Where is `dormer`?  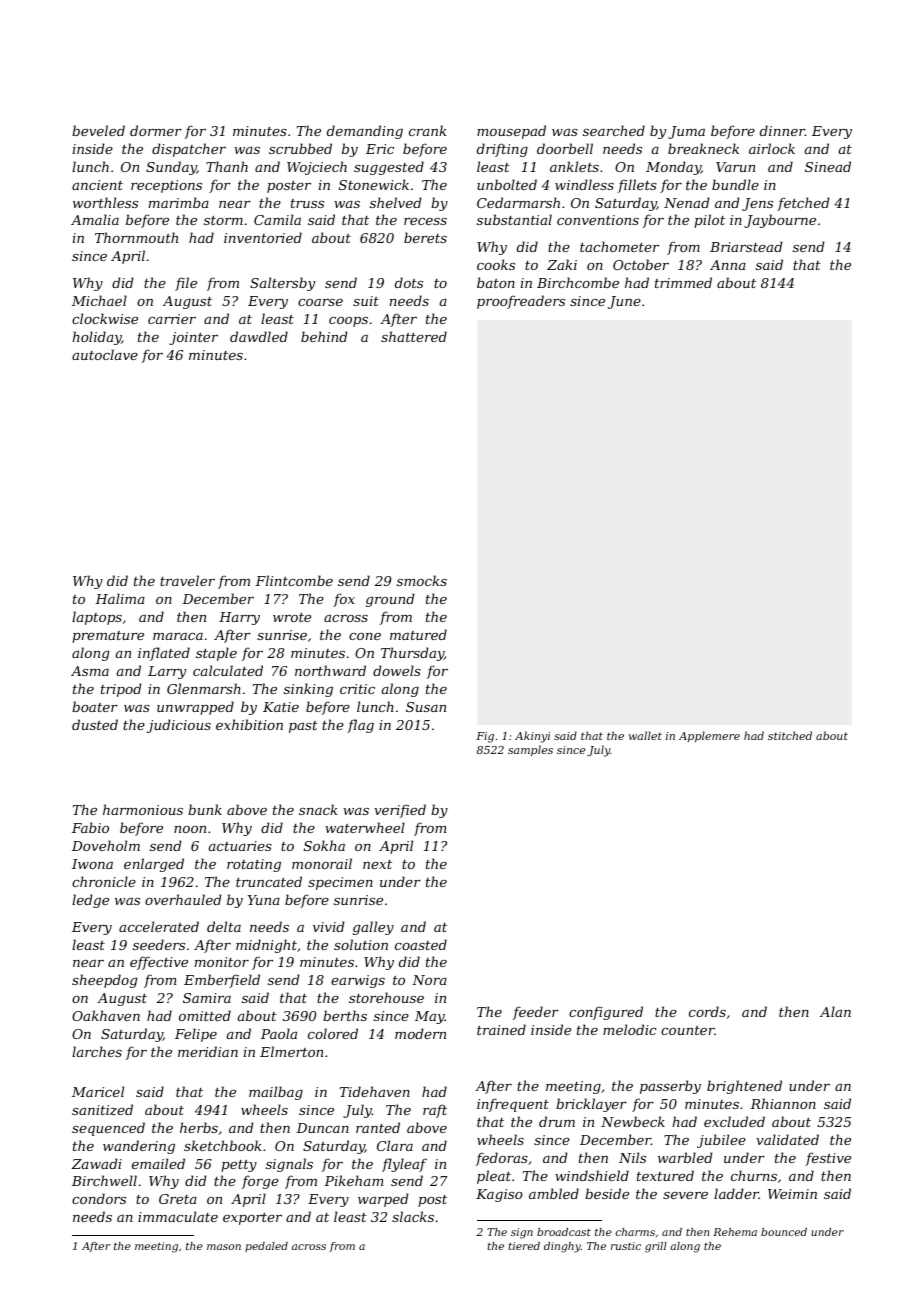 dormer is located at coordinates (156, 130).
